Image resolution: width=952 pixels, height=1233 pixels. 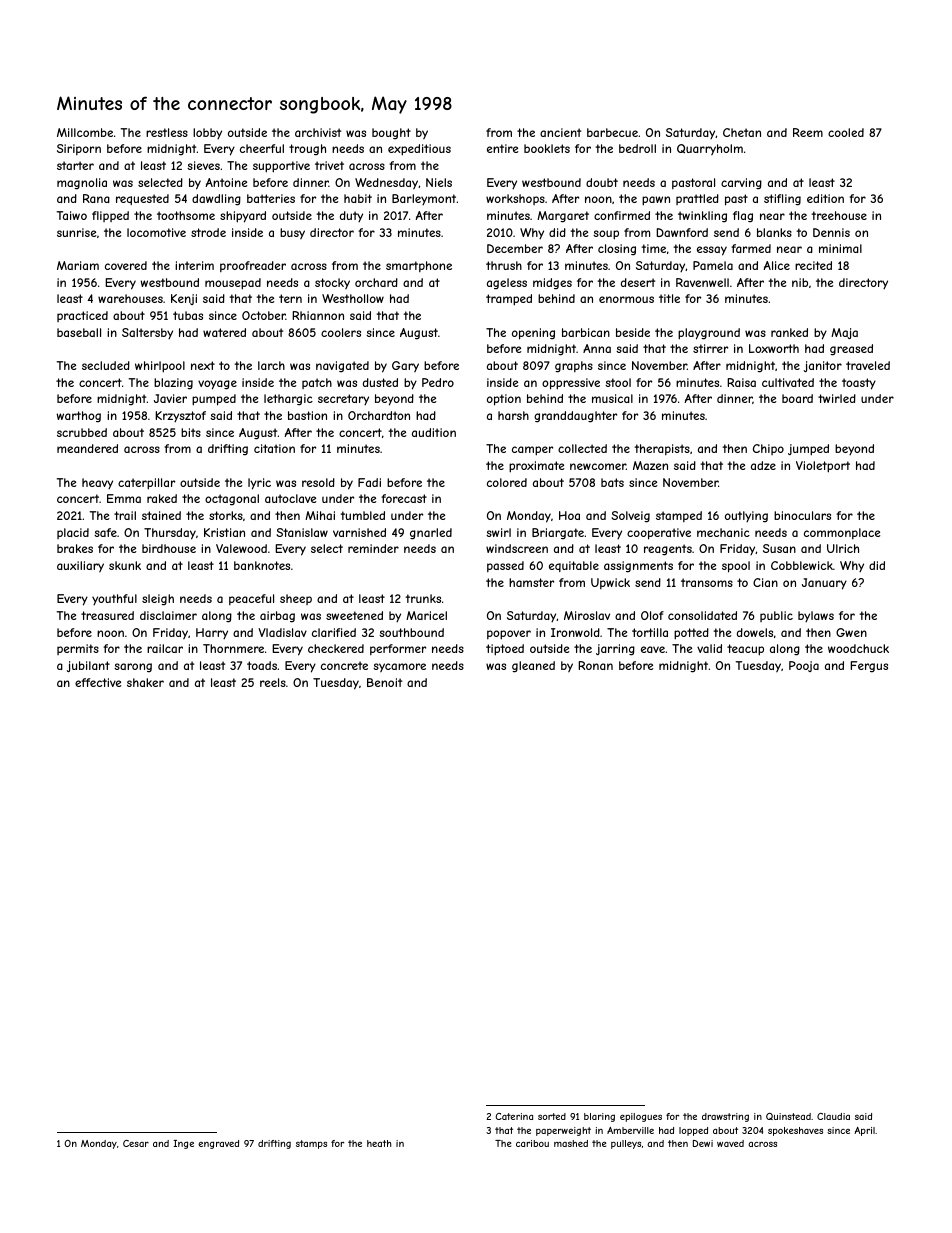 I want to click on Chetan, so click(x=742, y=132).
